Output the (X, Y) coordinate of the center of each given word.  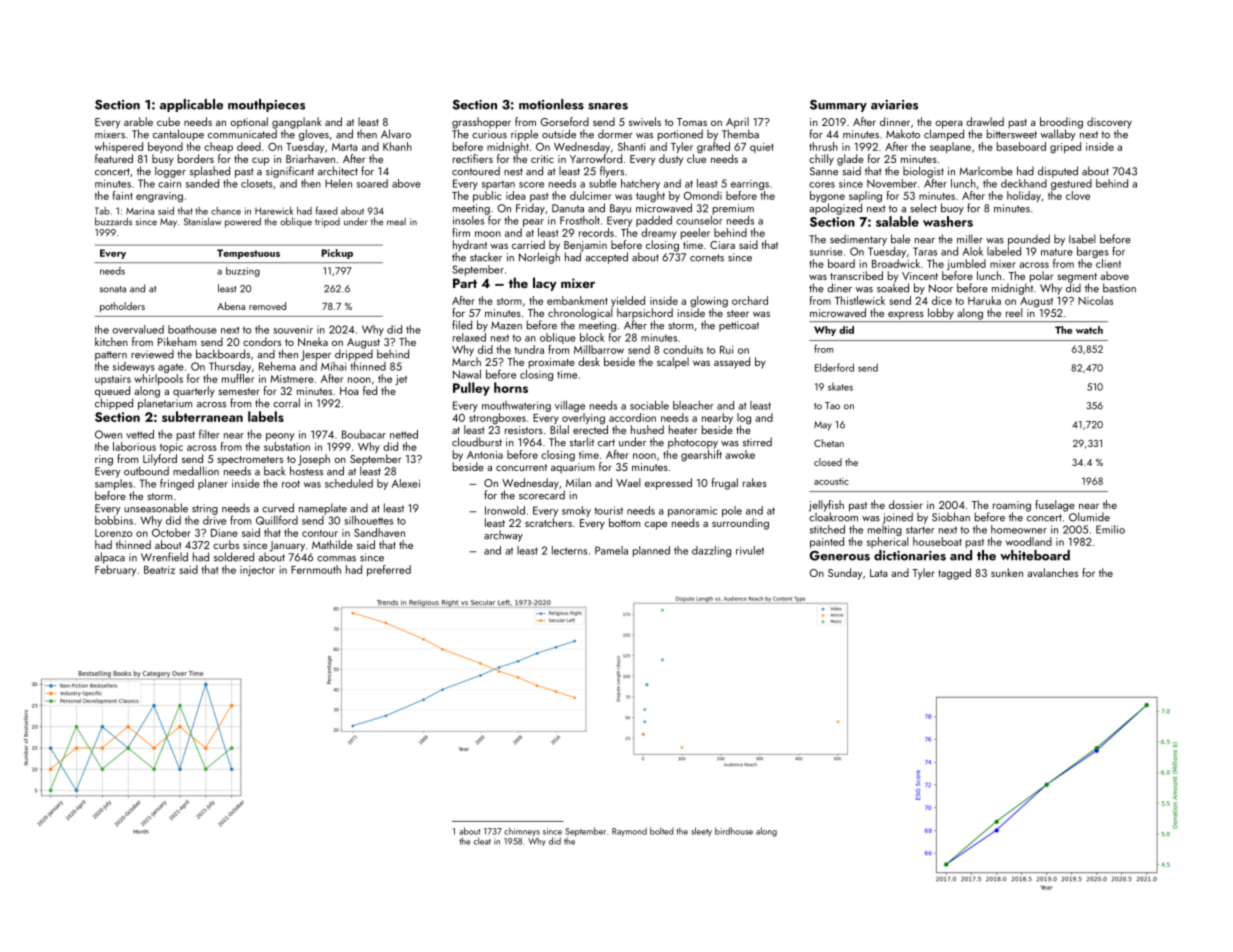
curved (278, 508)
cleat (482, 841)
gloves (314, 135)
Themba (740, 134)
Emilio (1110, 529)
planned (651, 551)
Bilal (559, 429)
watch (1089, 330)
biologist (923, 172)
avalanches (1052, 572)
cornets (707, 258)
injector (257, 571)
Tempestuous (248, 254)
